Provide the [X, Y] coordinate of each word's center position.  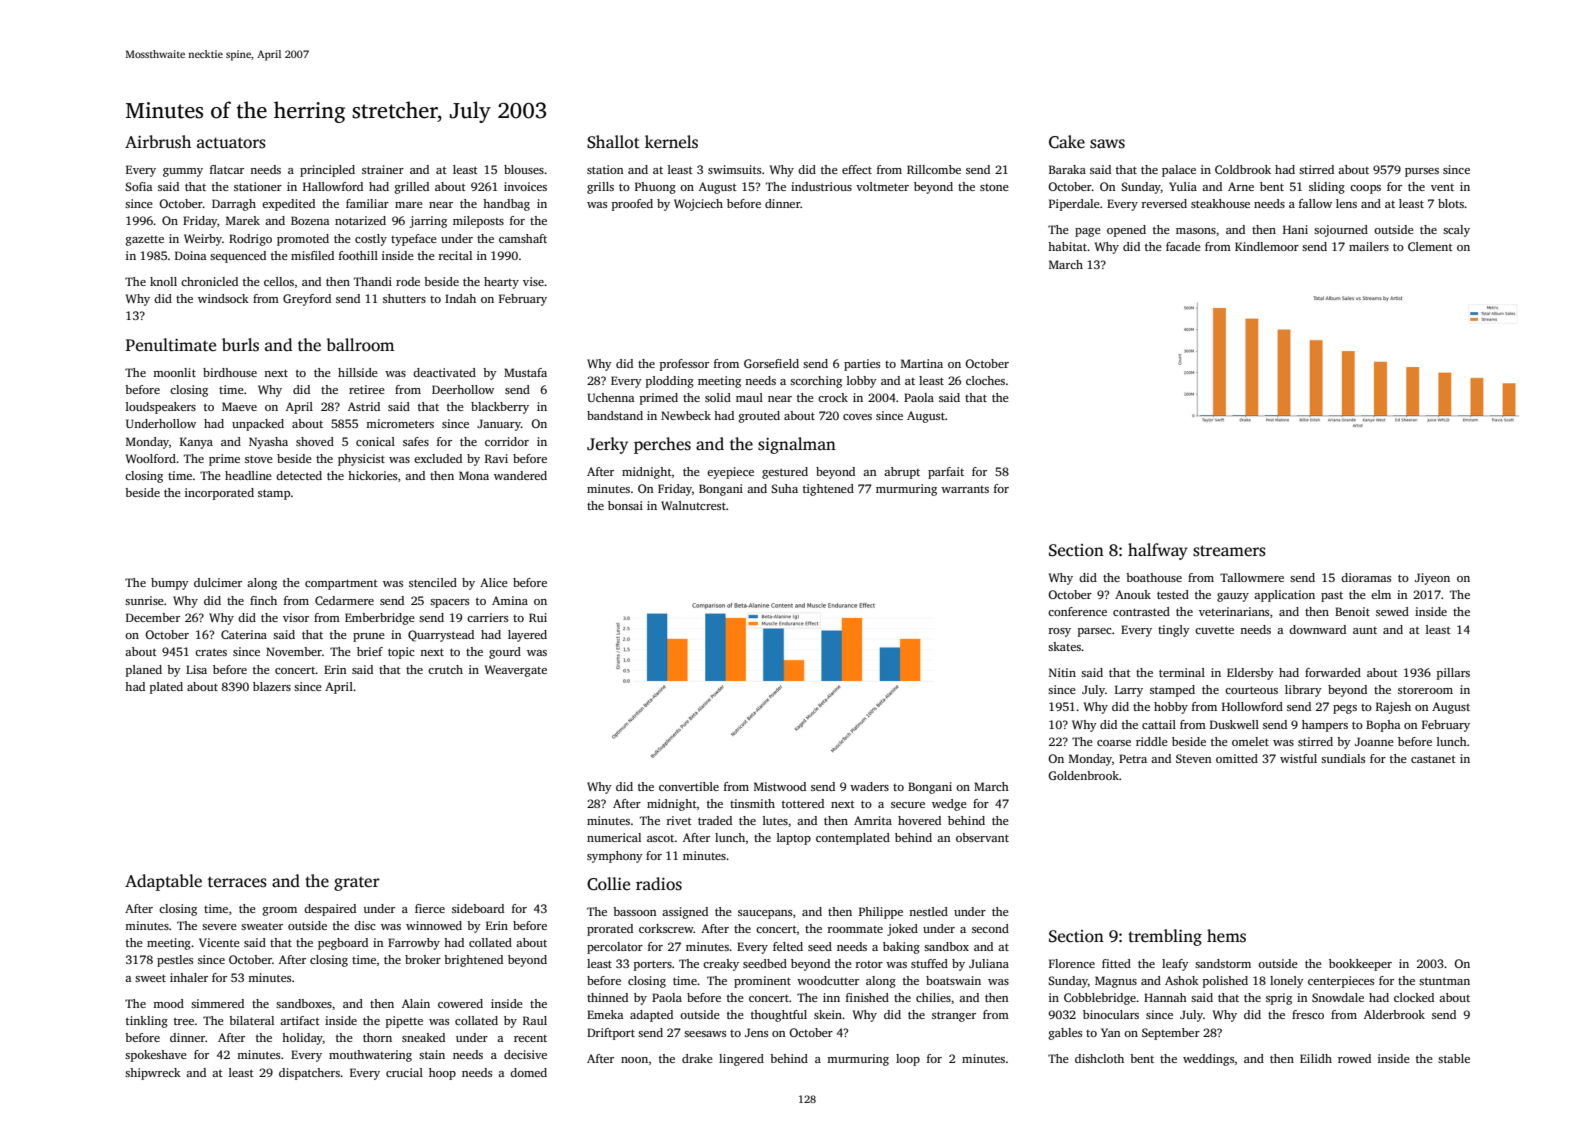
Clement [1430, 246]
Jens [756, 1032]
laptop [794, 839]
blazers [272, 686]
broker [423, 959]
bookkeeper [1360, 965]
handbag [506, 205]
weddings [1208, 1060]
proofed [632, 205]
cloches [985, 380]
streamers [1229, 551]
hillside [358, 372]
